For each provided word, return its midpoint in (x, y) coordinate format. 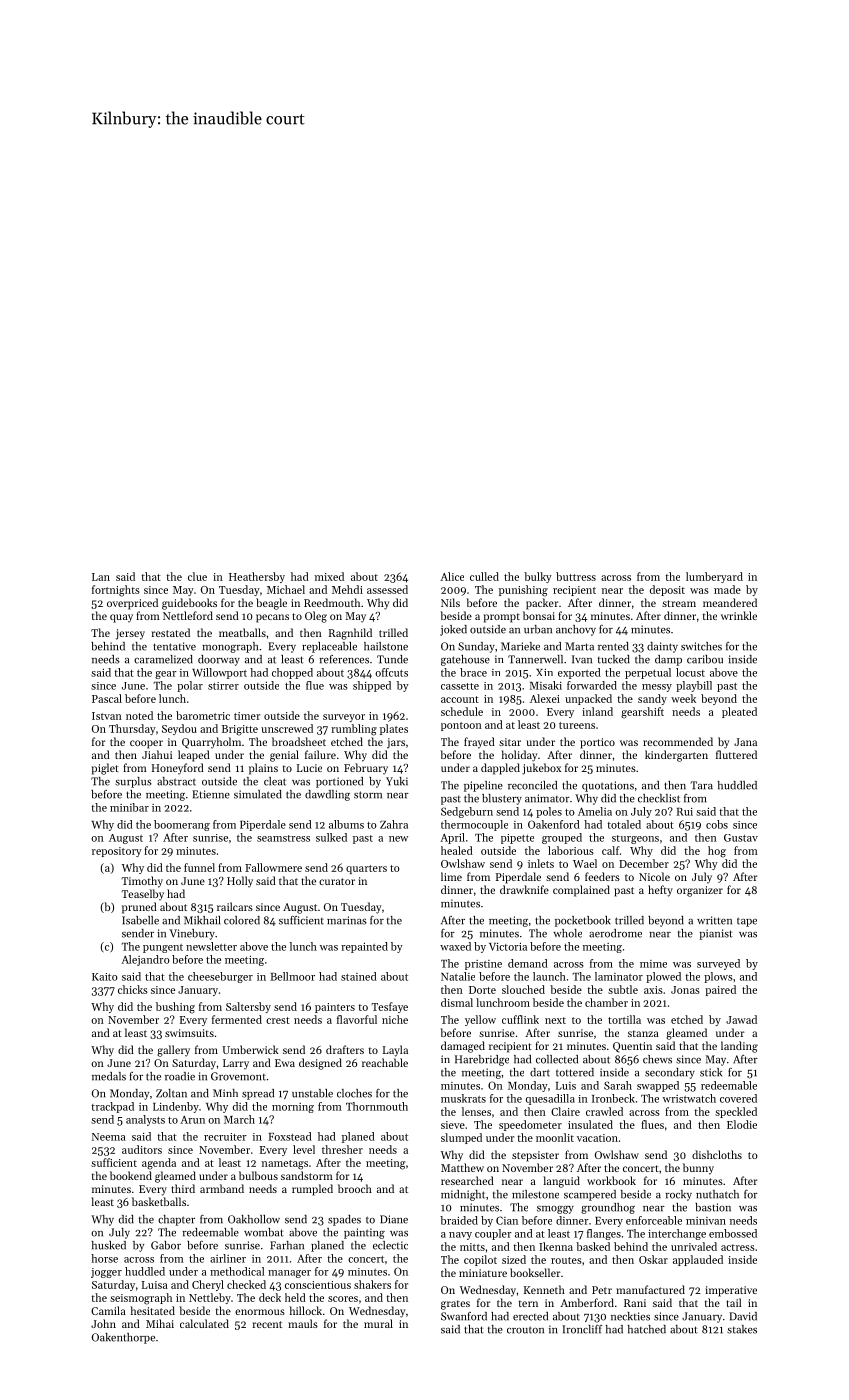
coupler (493, 1234)
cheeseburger (220, 977)
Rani (635, 1303)
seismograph (141, 1299)
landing (739, 1047)
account (460, 699)
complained (581, 891)
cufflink (520, 1019)
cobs (717, 824)
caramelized (163, 659)
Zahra (394, 824)
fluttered (736, 754)
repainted (364, 947)
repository (117, 852)
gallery (173, 1051)
